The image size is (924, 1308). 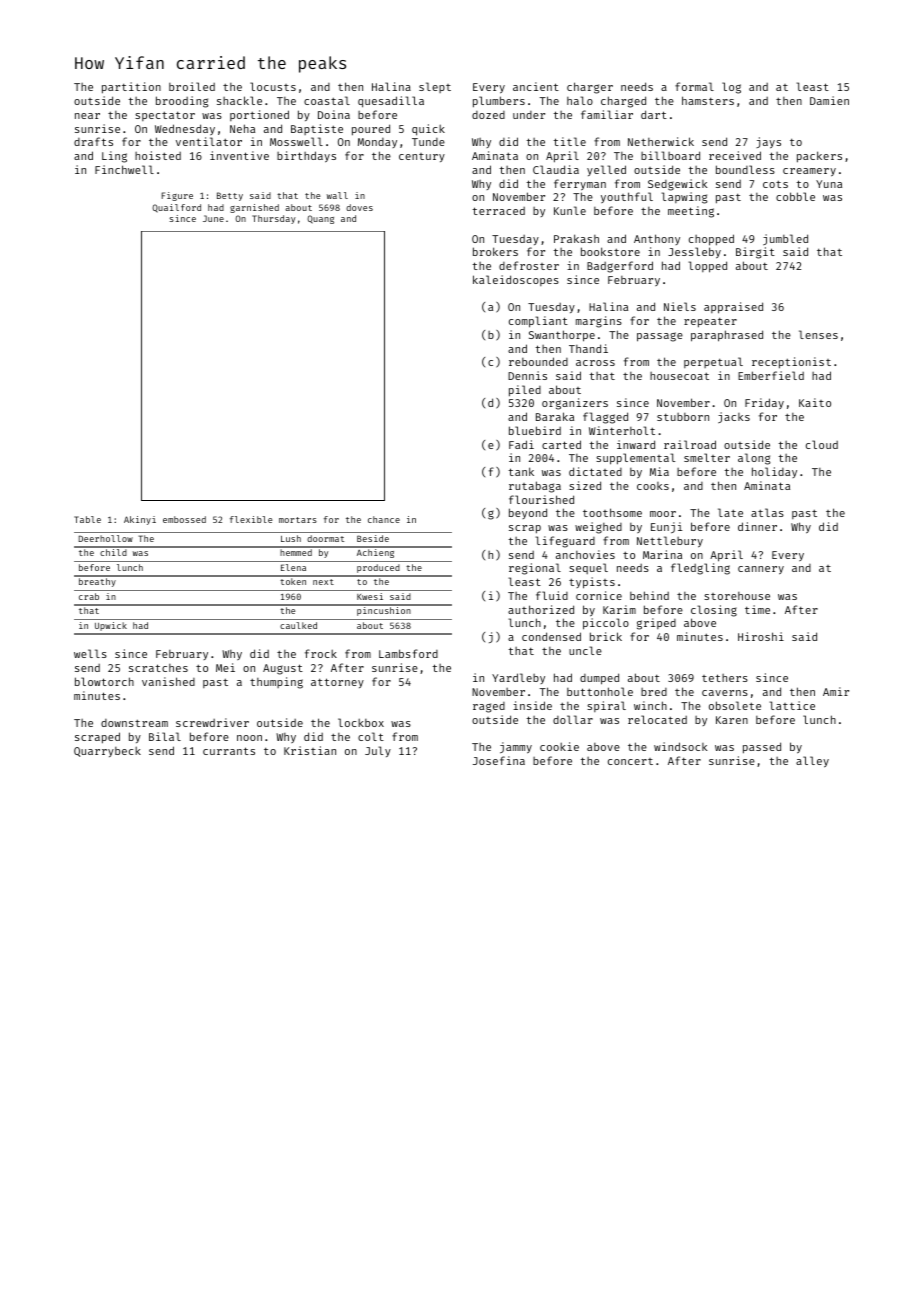 What do you see at coordinates (499, 760) in the screenshot?
I see `Josefina` at bounding box center [499, 760].
